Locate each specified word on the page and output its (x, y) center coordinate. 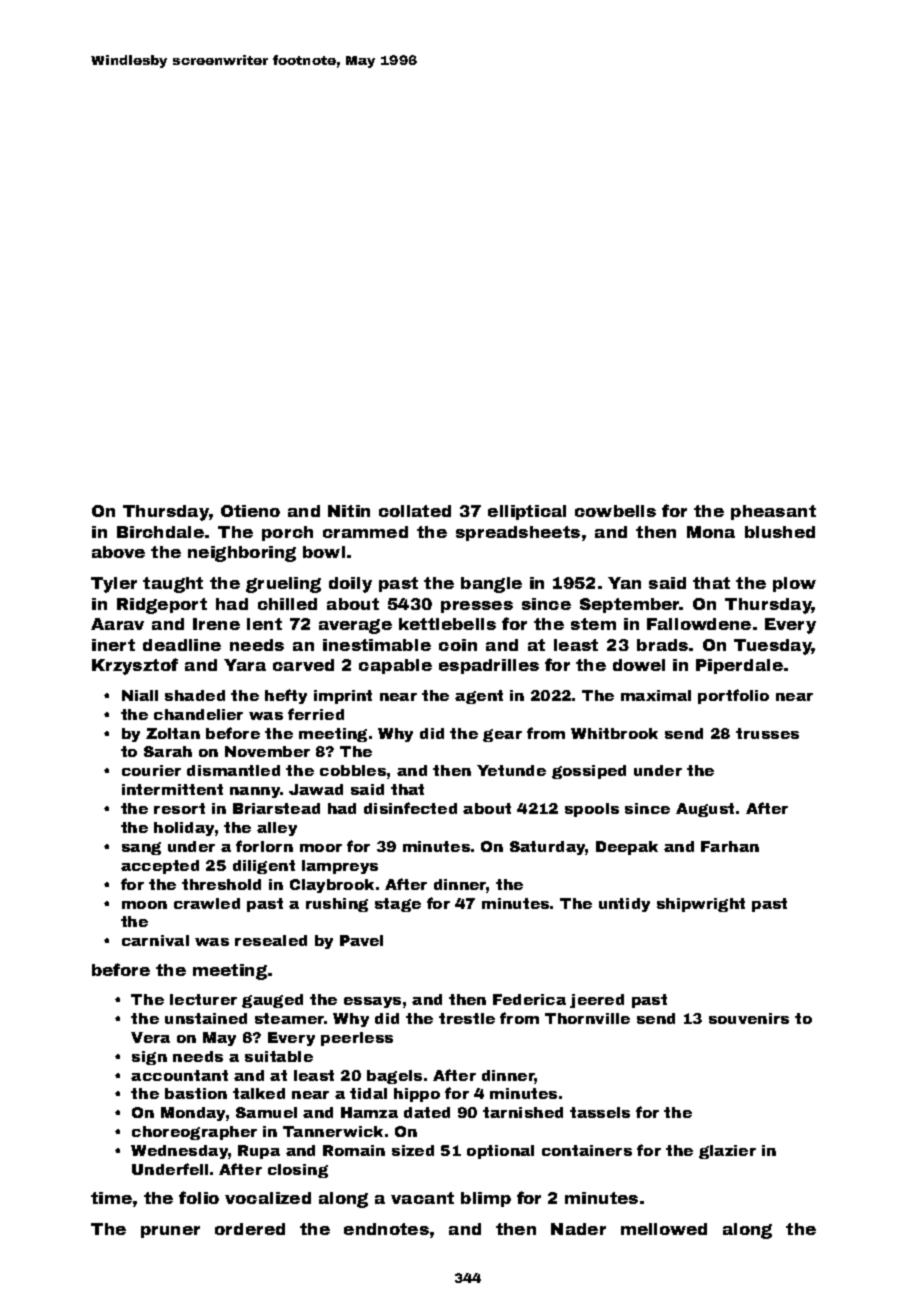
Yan (624, 583)
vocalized (268, 1198)
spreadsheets (518, 533)
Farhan (730, 846)
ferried (316, 714)
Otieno (250, 511)
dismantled (233, 770)
